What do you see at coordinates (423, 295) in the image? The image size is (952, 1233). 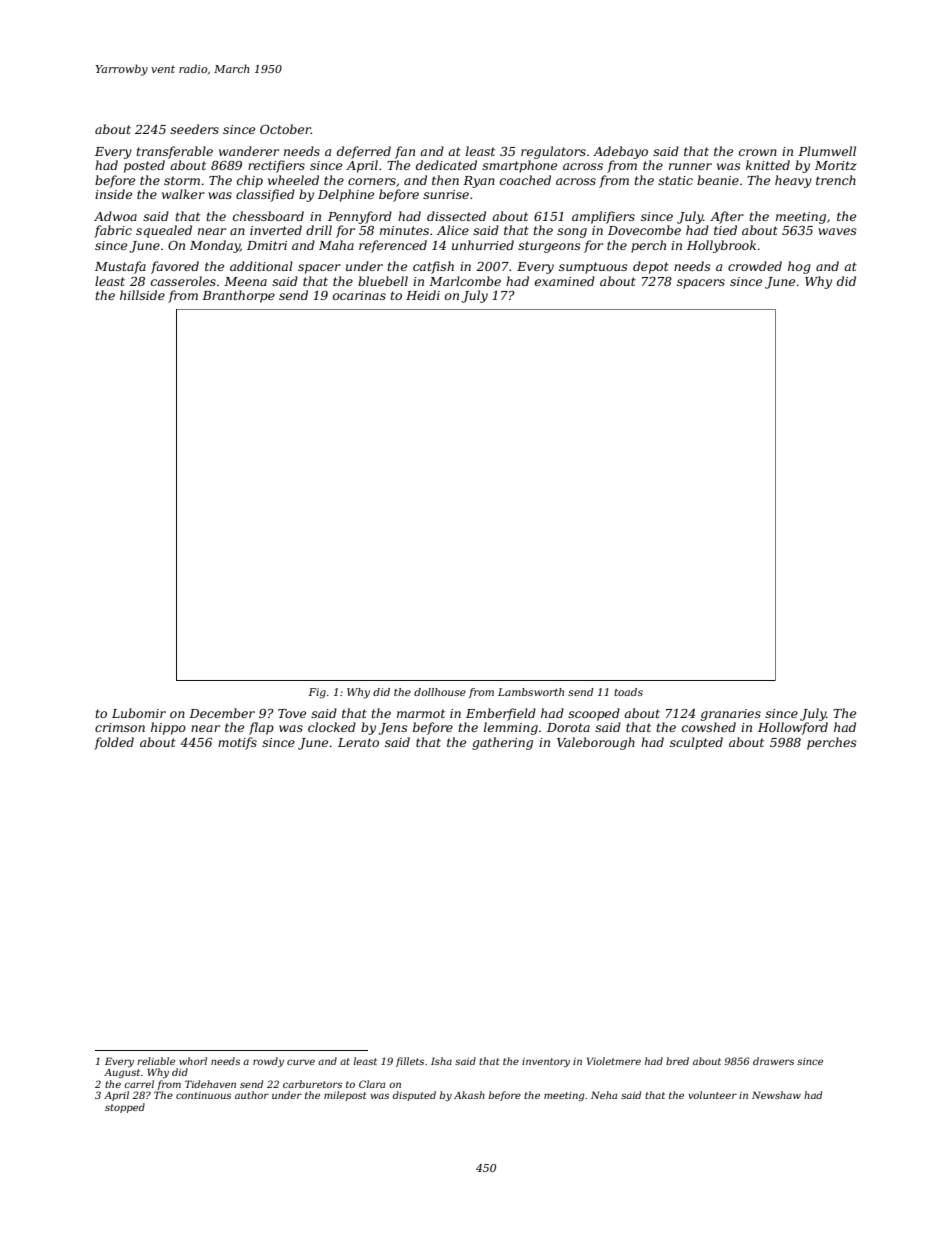 I see `Heidi` at bounding box center [423, 295].
